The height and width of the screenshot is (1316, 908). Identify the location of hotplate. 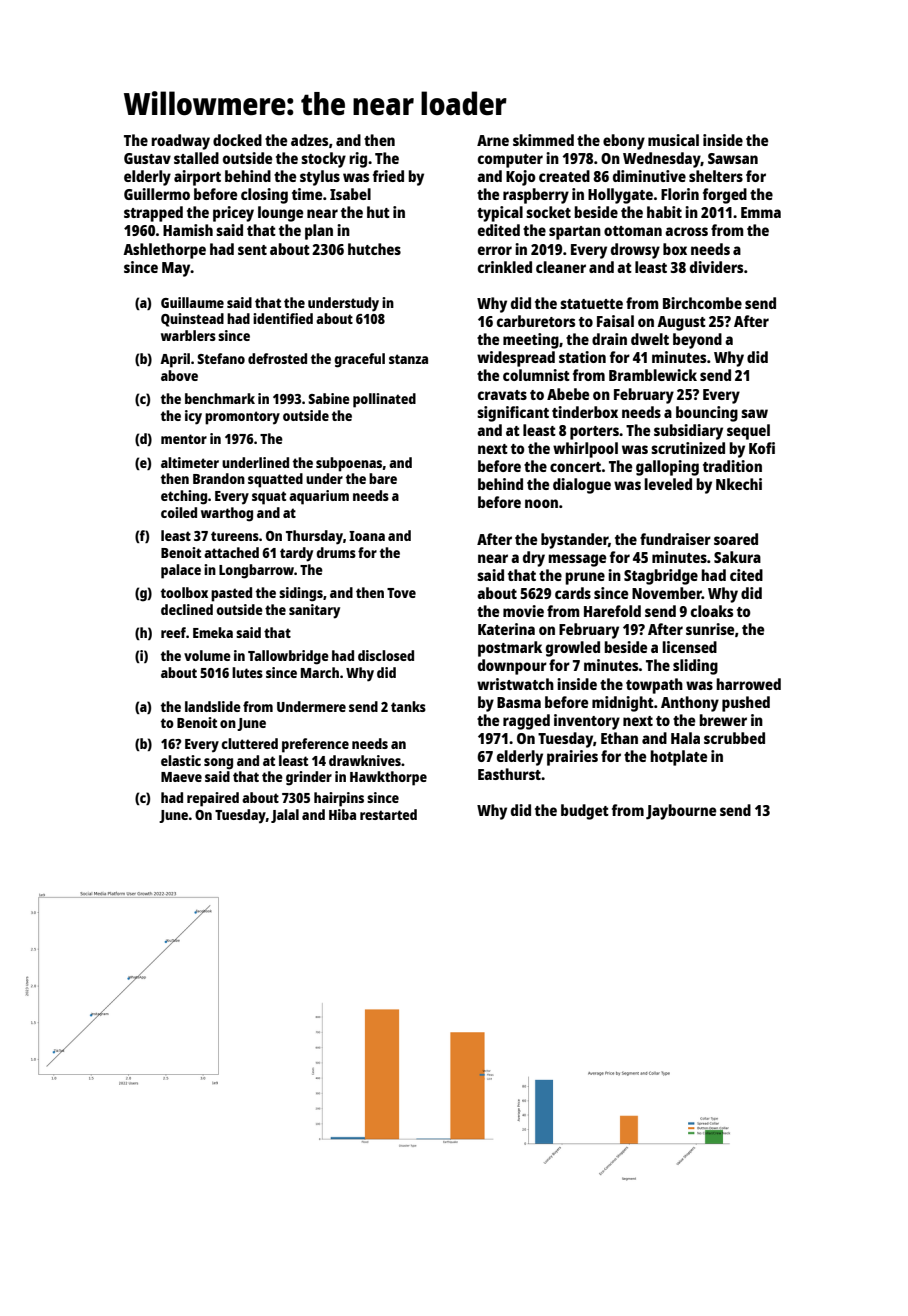
(678, 758).
